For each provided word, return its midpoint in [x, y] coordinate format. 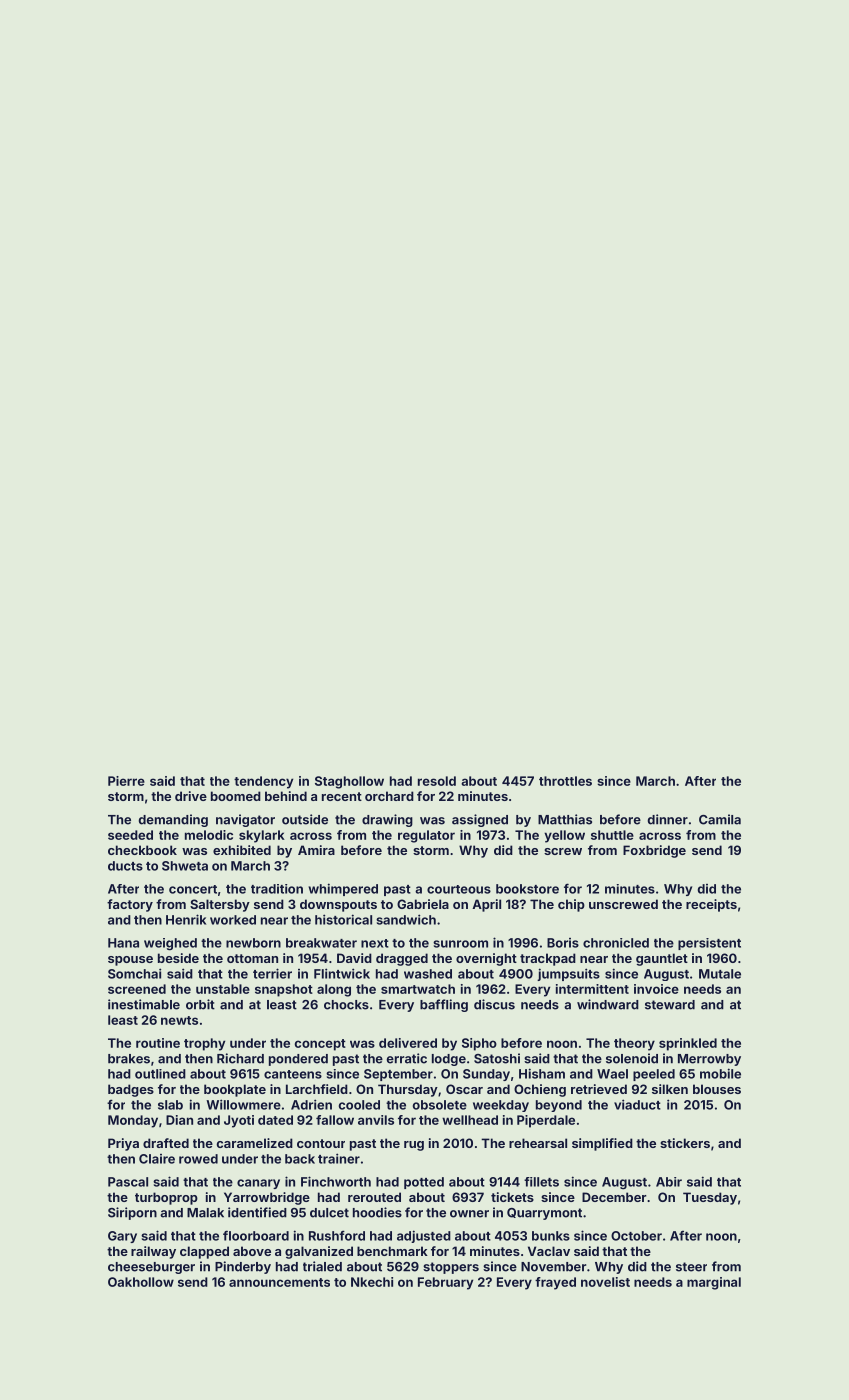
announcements [279, 1282]
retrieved [599, 1089]
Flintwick [342, 973]
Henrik [186, 919]
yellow [564, 836]
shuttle [612, 835]
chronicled [616, 943]
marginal [714, 1283]
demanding [173, 820]
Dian [179, 1120]
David [354, 958]
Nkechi [372, 1282]
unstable [223, 989]
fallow [335, 1120]
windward [608, 1004]
